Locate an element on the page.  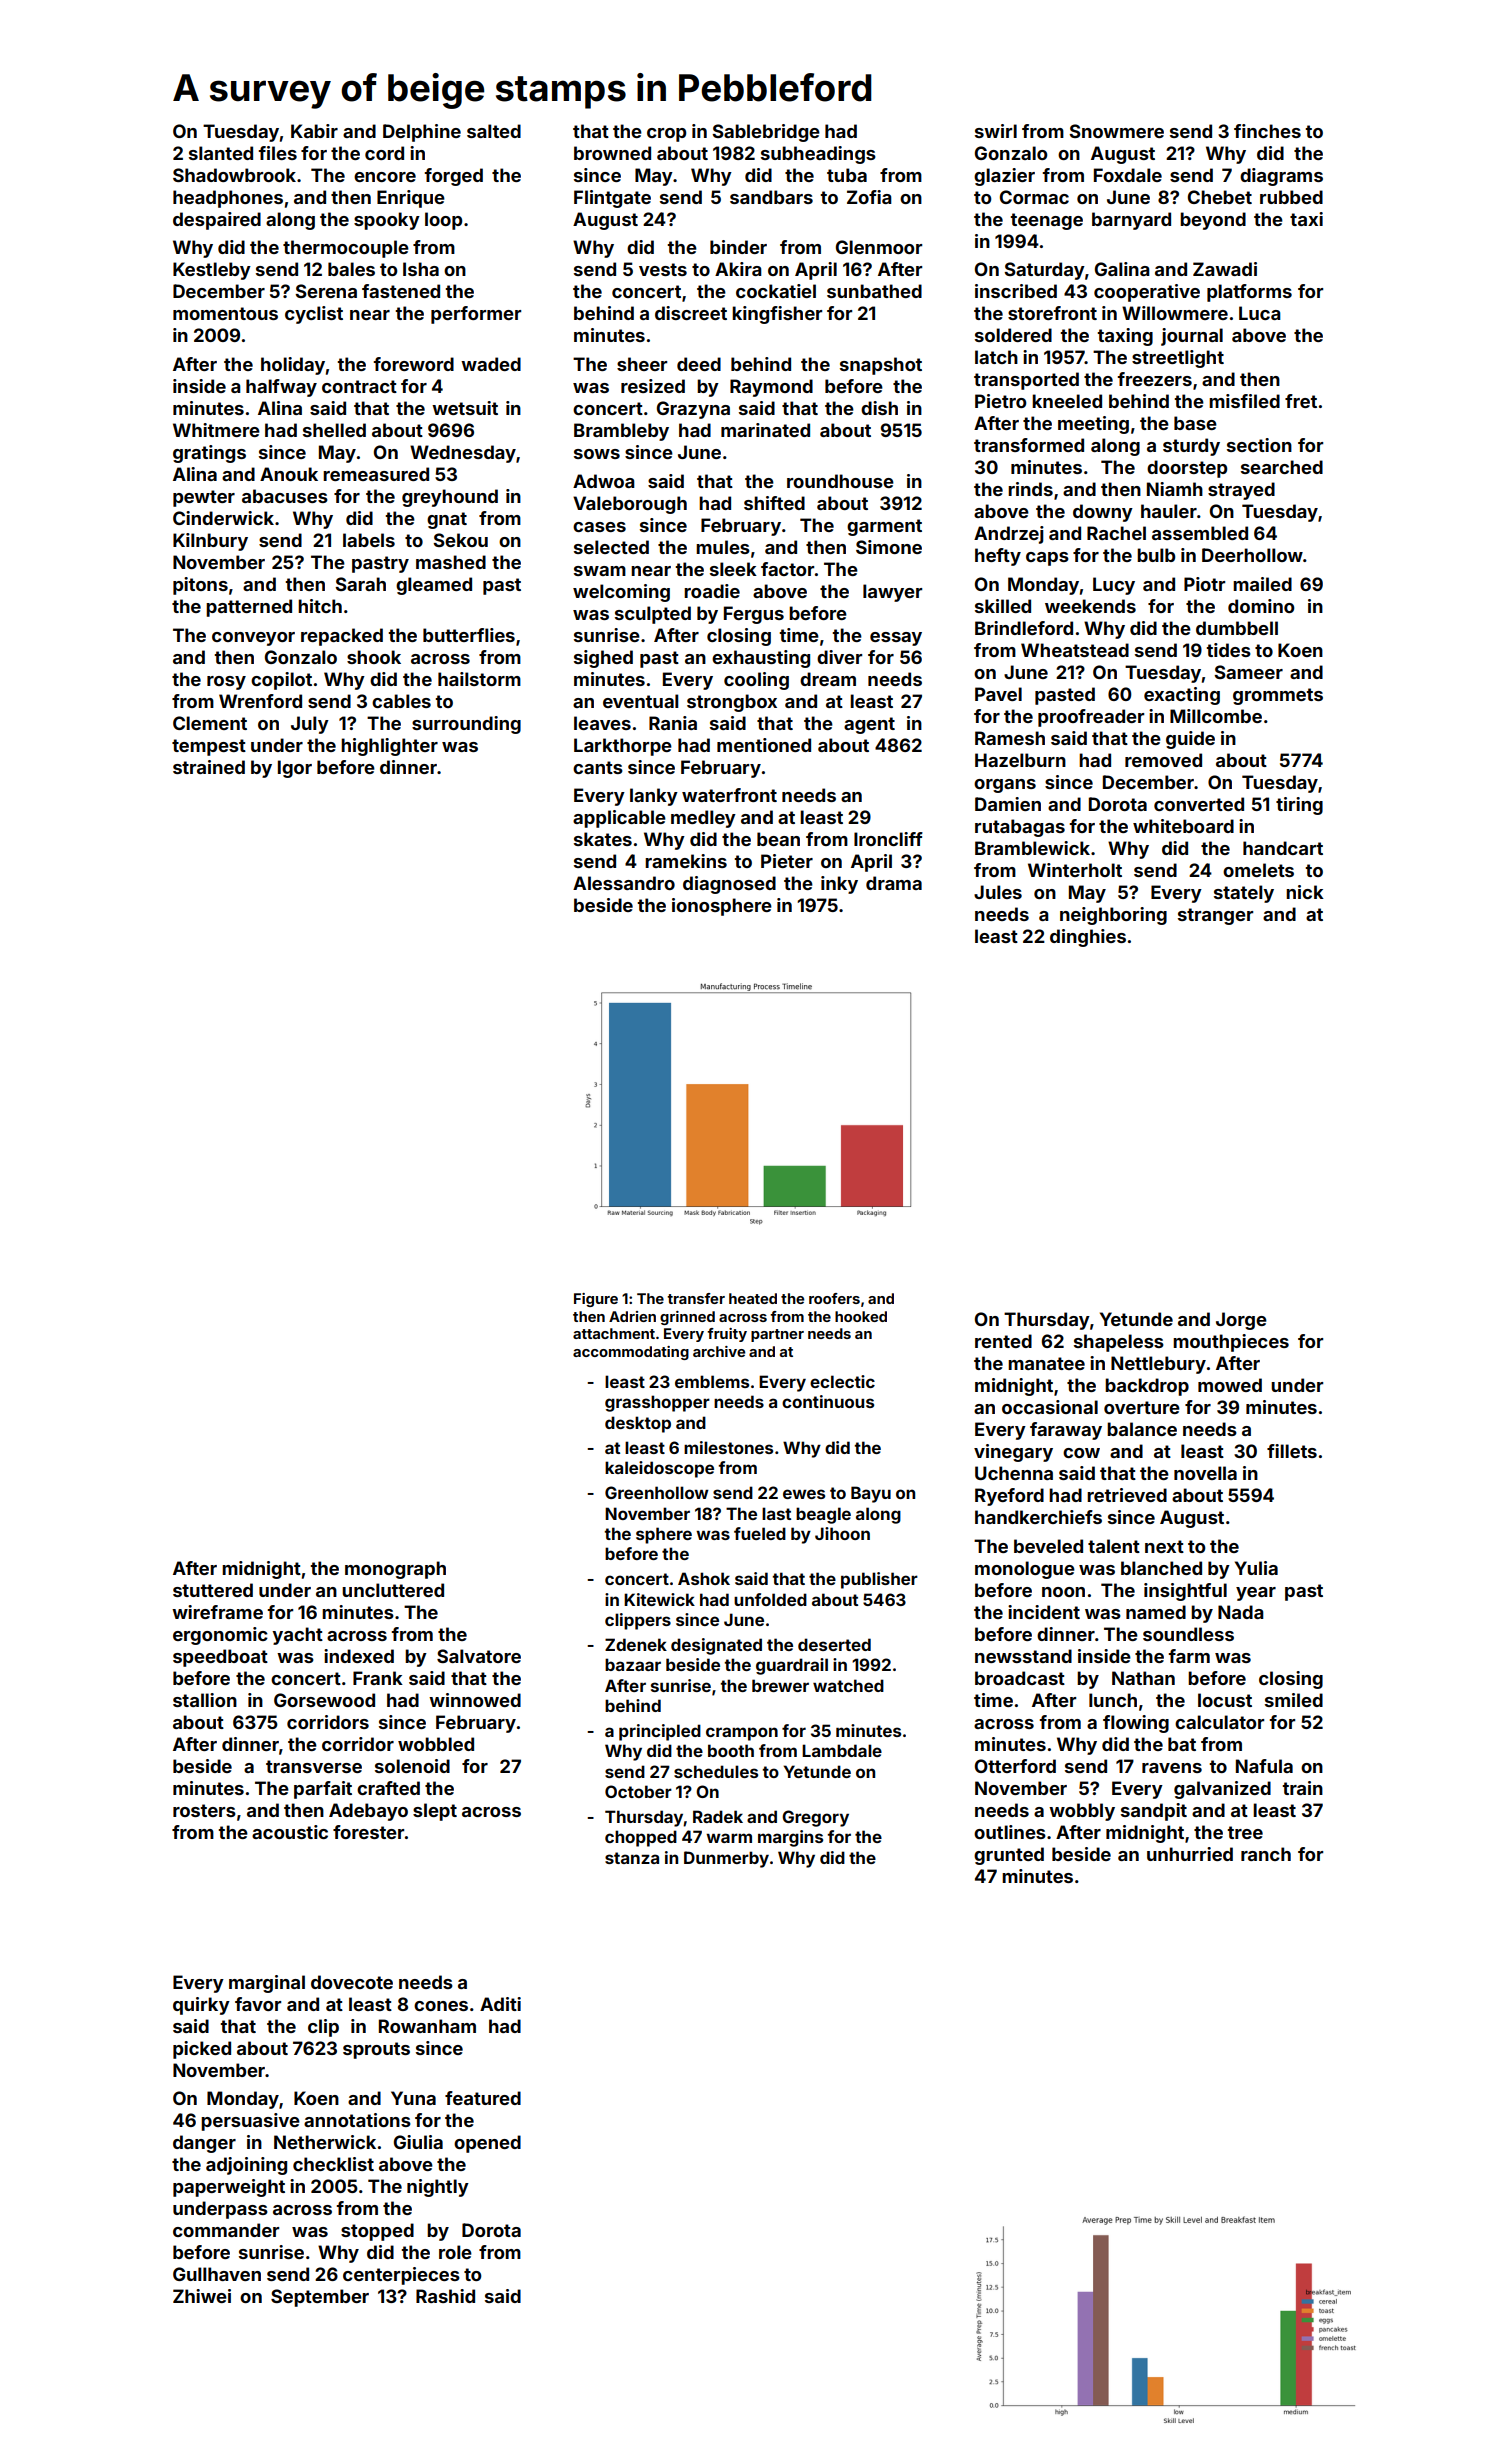
hailstorm is located at coordinates (479, 679).
